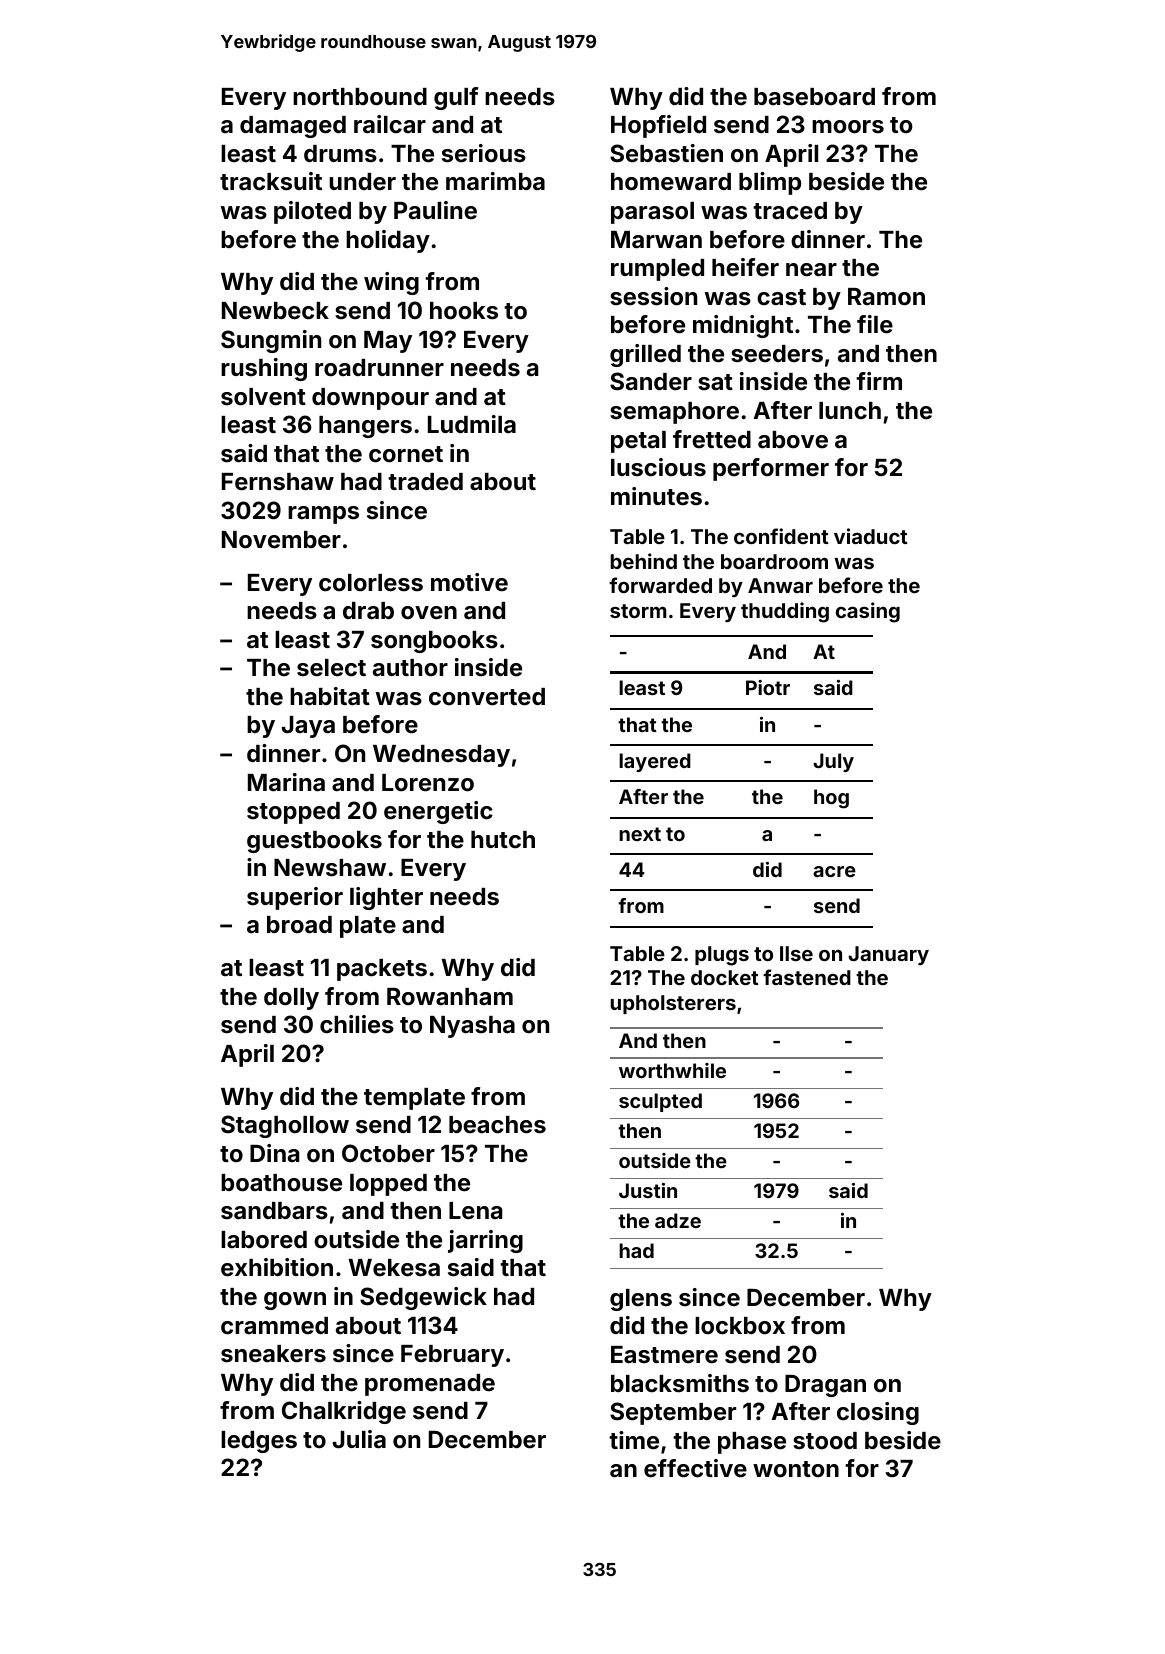 The width and height of the image is (1165, 1654). I want to click on moors, so click(848, 127).
